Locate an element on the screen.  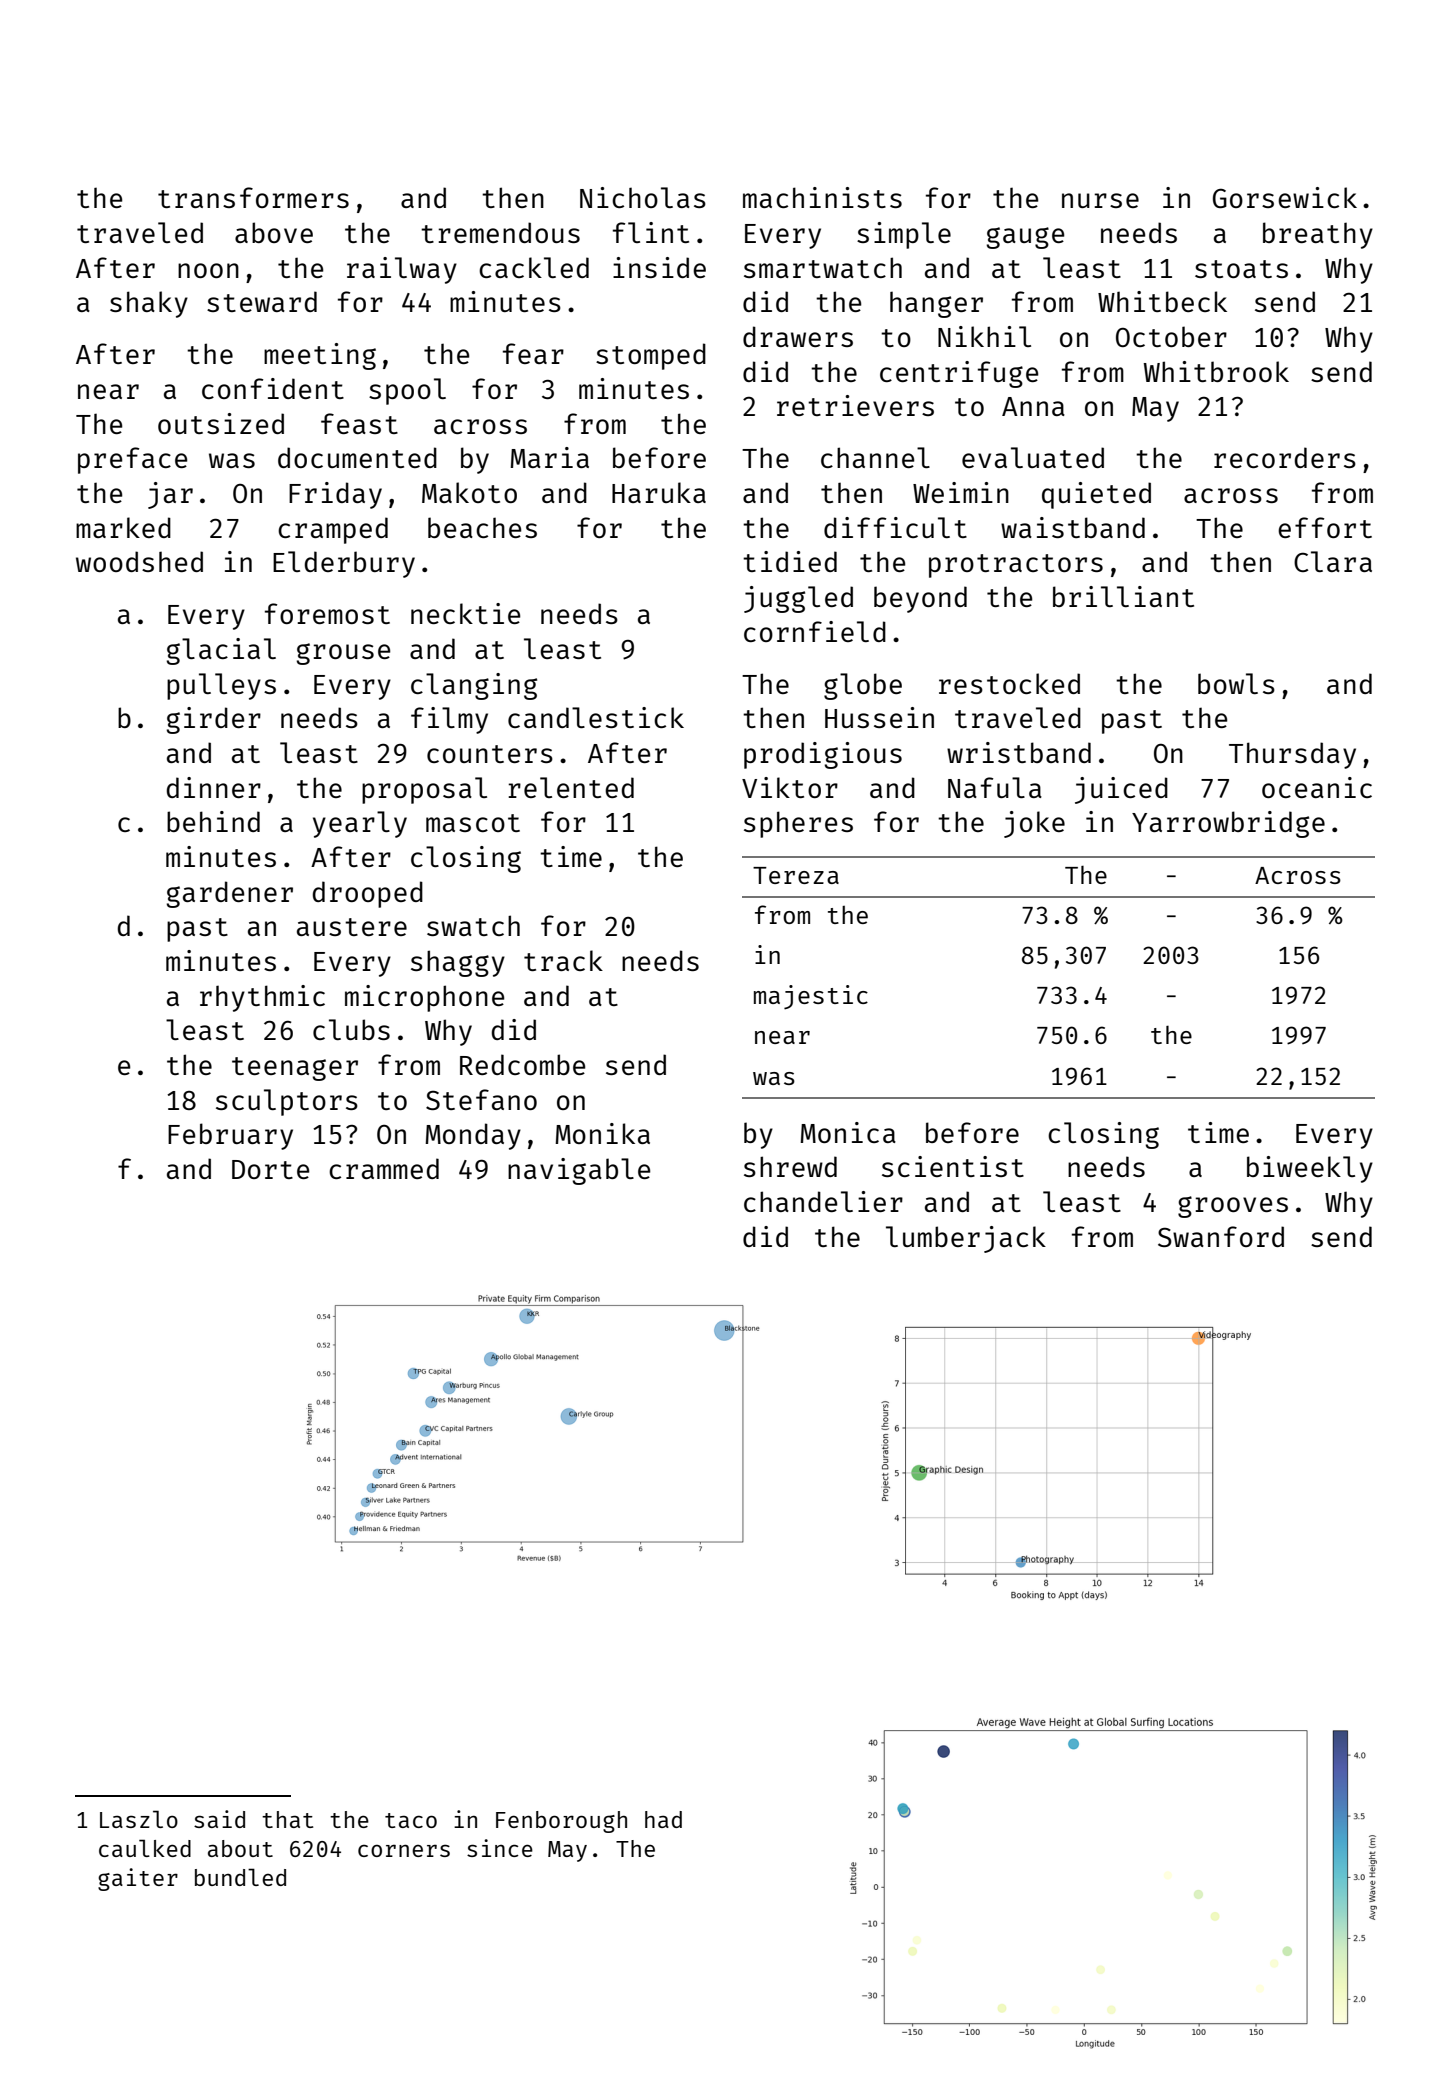
clanging is located at coordinates (474, 686).
